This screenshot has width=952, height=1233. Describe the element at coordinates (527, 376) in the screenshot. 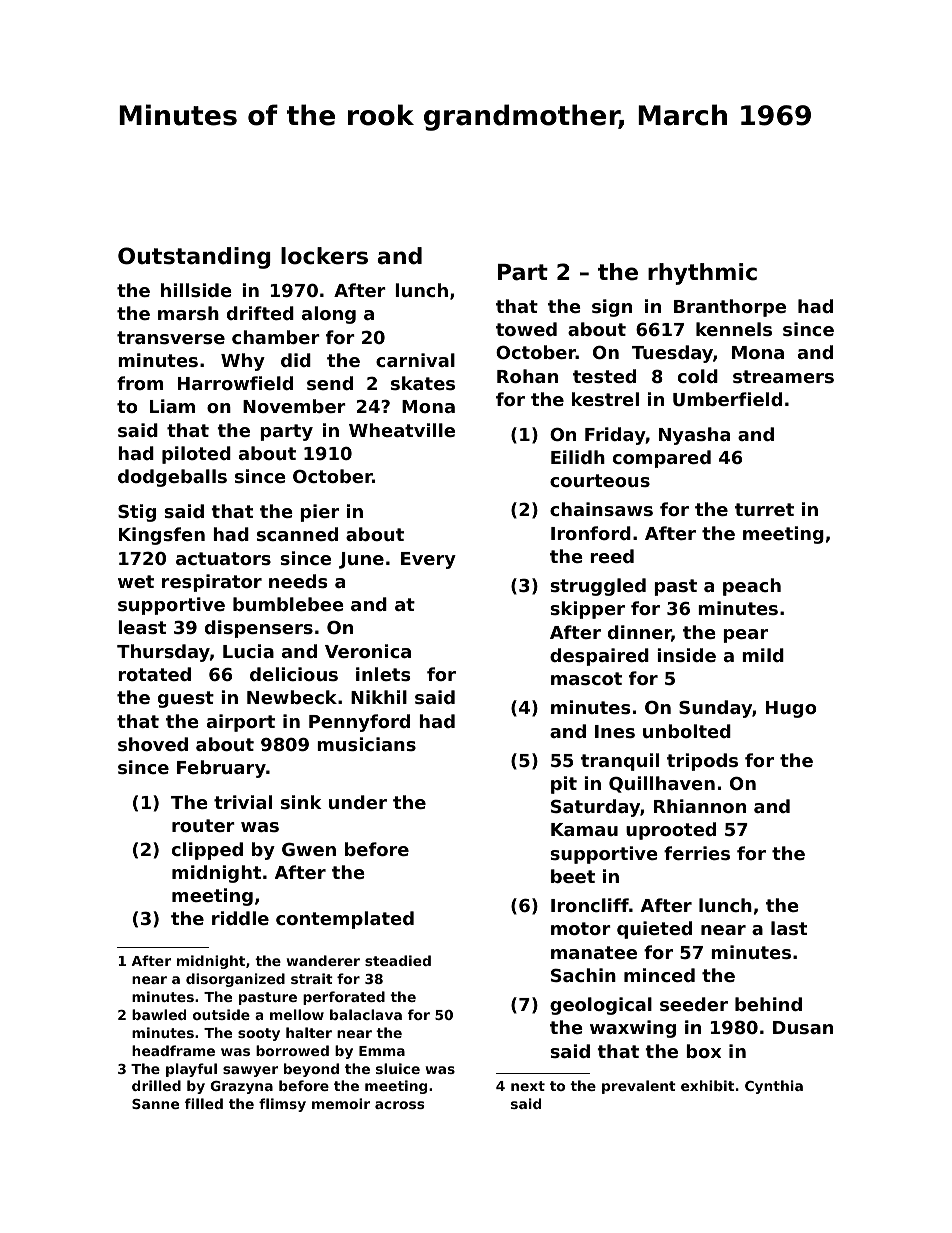

I see `Rohan` at that location.
